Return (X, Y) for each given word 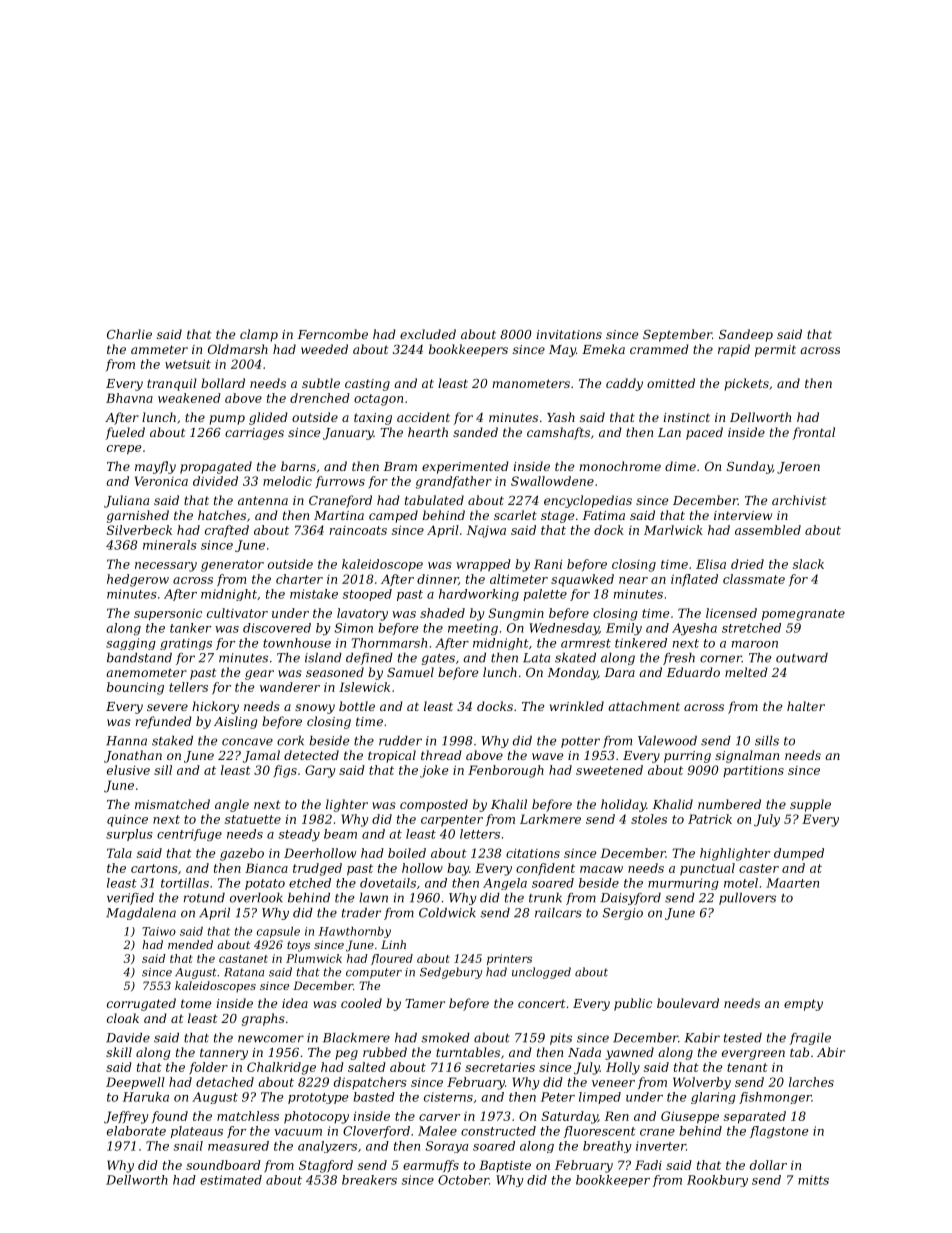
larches (811, 1082)
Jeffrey (126, 1117)
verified (130, 899)
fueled (125, 433)
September (677, 335)
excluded (428, 334)
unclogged (541, 973)
